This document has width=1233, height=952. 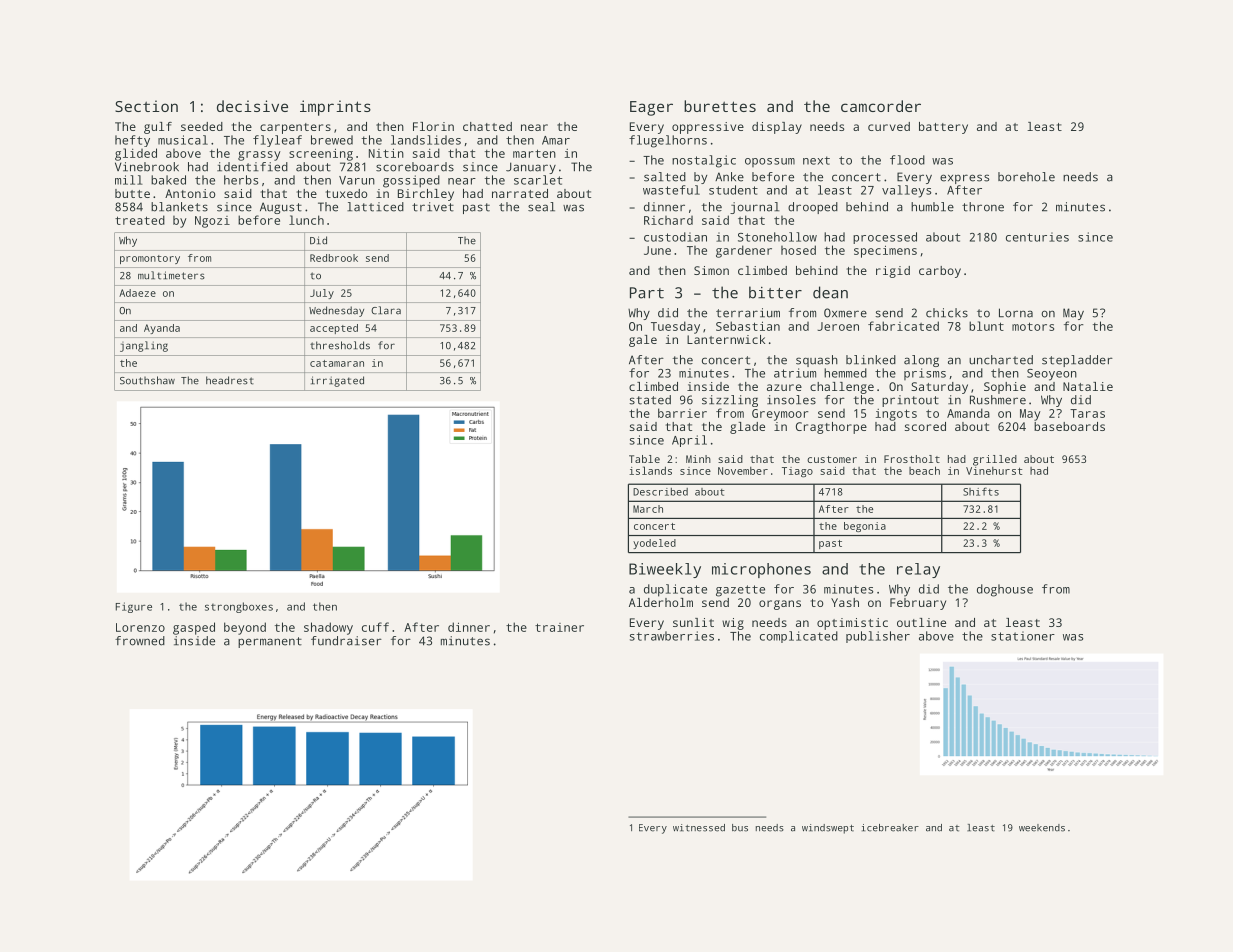 I want to click on gale, so click(x=643, y=341).
